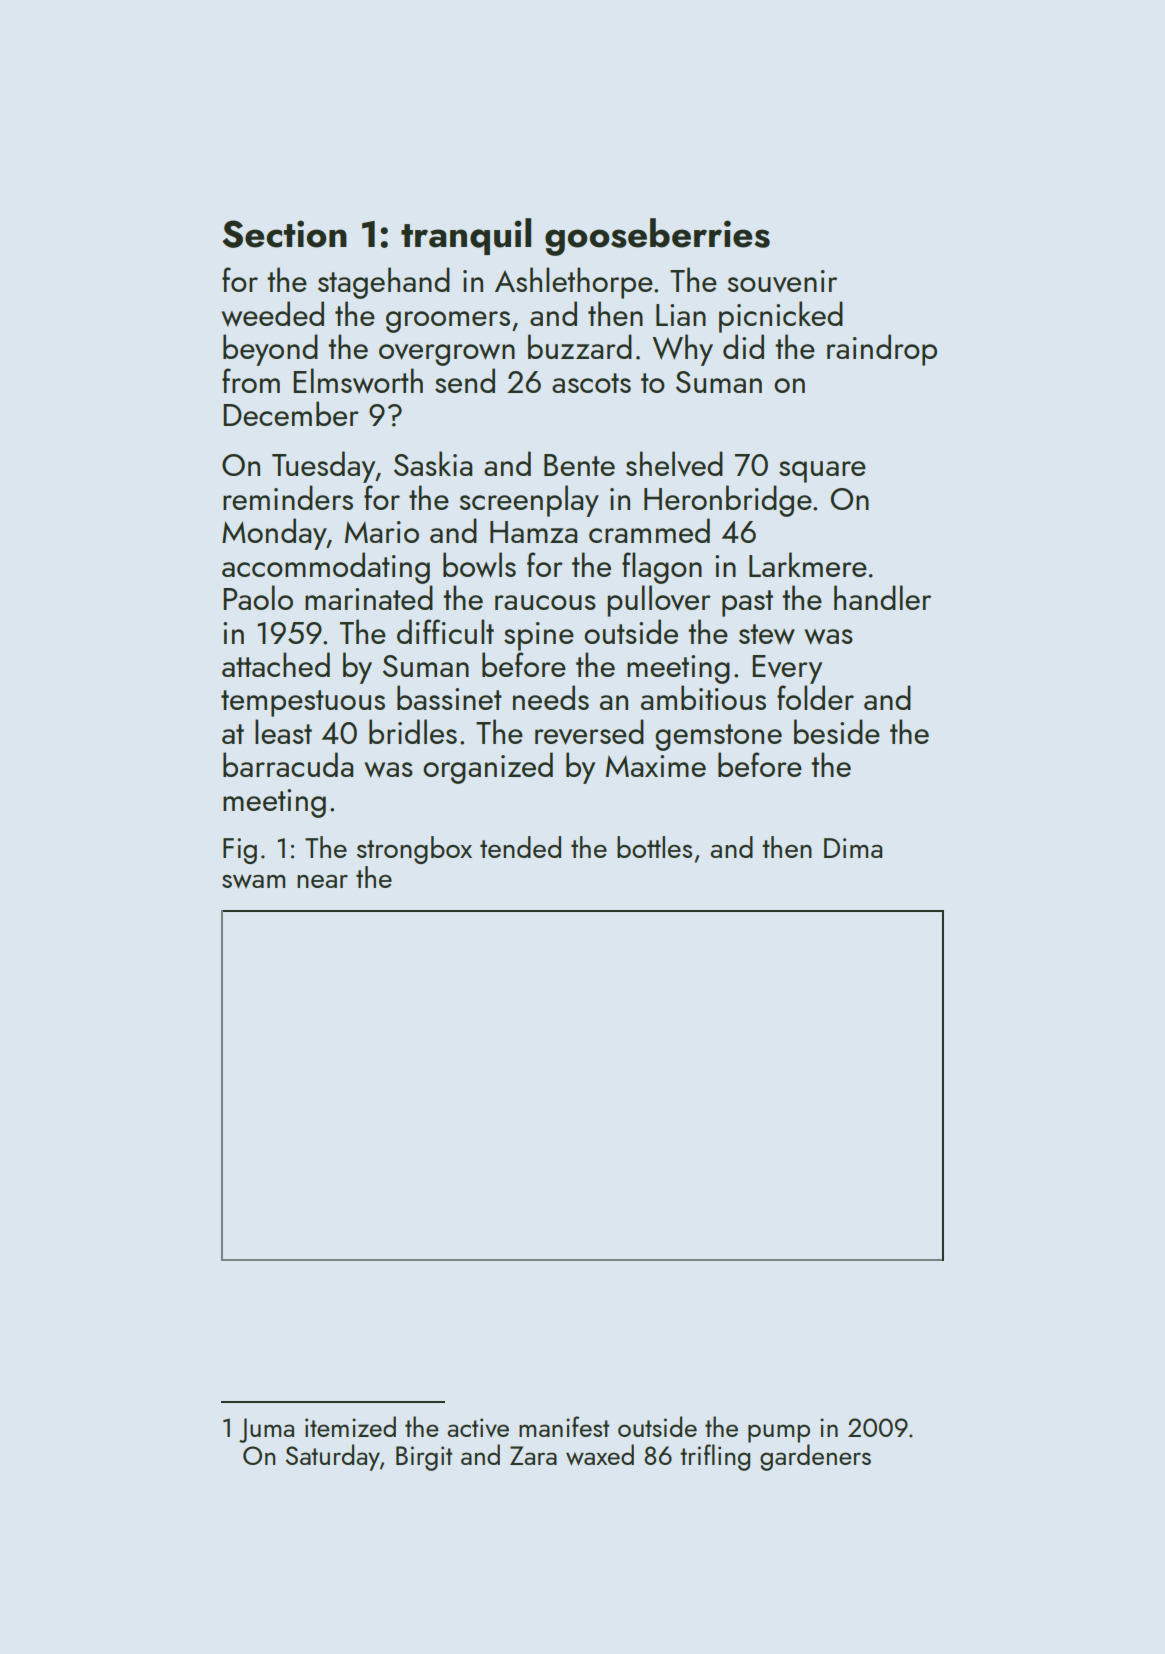 This screenshot has height=1654, width=1165. What do you see at coordinates (448, 322) in the screenshot?
I see `groomers` at bounding box center [448, 322].
